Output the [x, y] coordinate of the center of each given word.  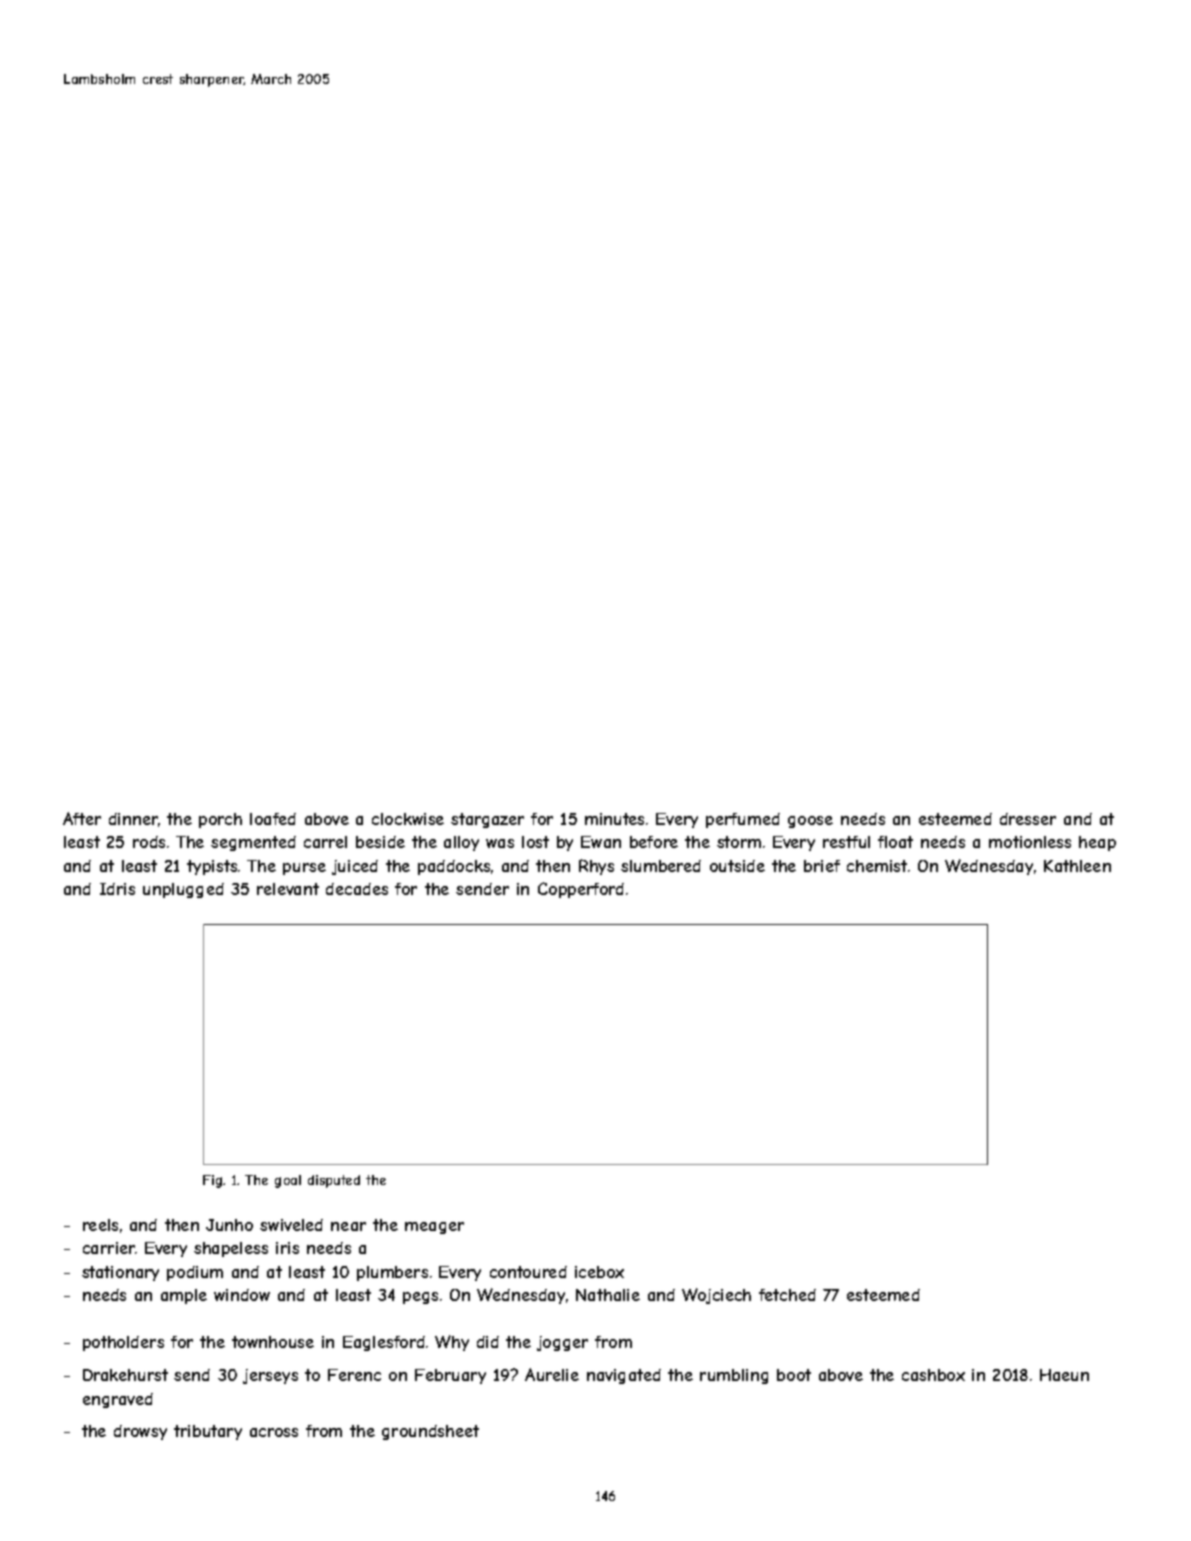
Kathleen [1077, 866]
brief [822, 866]
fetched [787, 1295]
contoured [528, 1272]
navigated [624, 1376]
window [242, 1295]
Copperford [581, 890]
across [274, 1432]
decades [357, 889]
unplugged [183, 890]
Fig [212, 1181]
